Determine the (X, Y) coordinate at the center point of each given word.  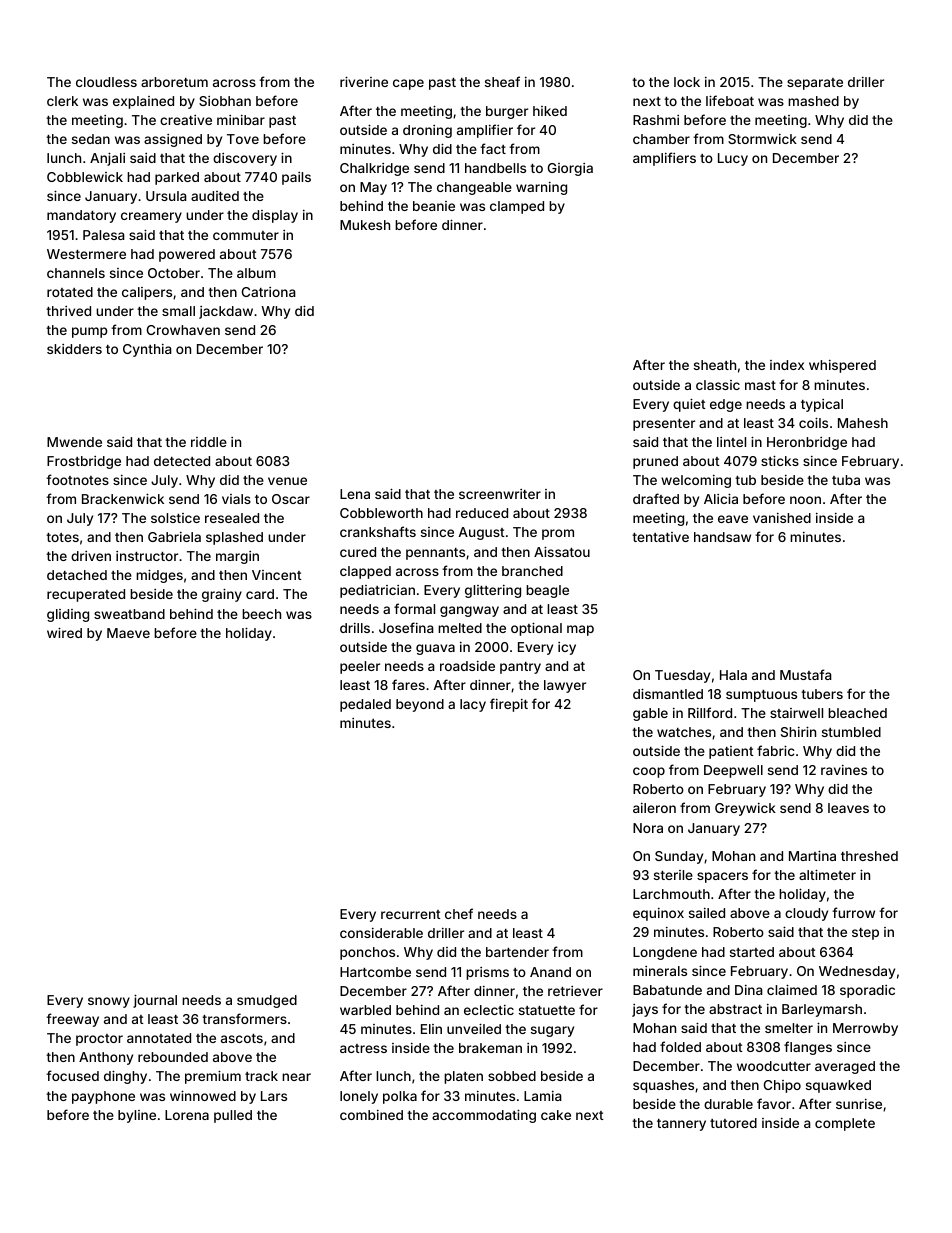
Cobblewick (85, 177)
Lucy (733, 159)
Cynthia (147, 350)
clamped (517, 207)
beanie (434, 206)
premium (213, 1077)
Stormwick (762, 139)
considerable (381, 933)
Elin (431, 1029)
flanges (808, 1048)
